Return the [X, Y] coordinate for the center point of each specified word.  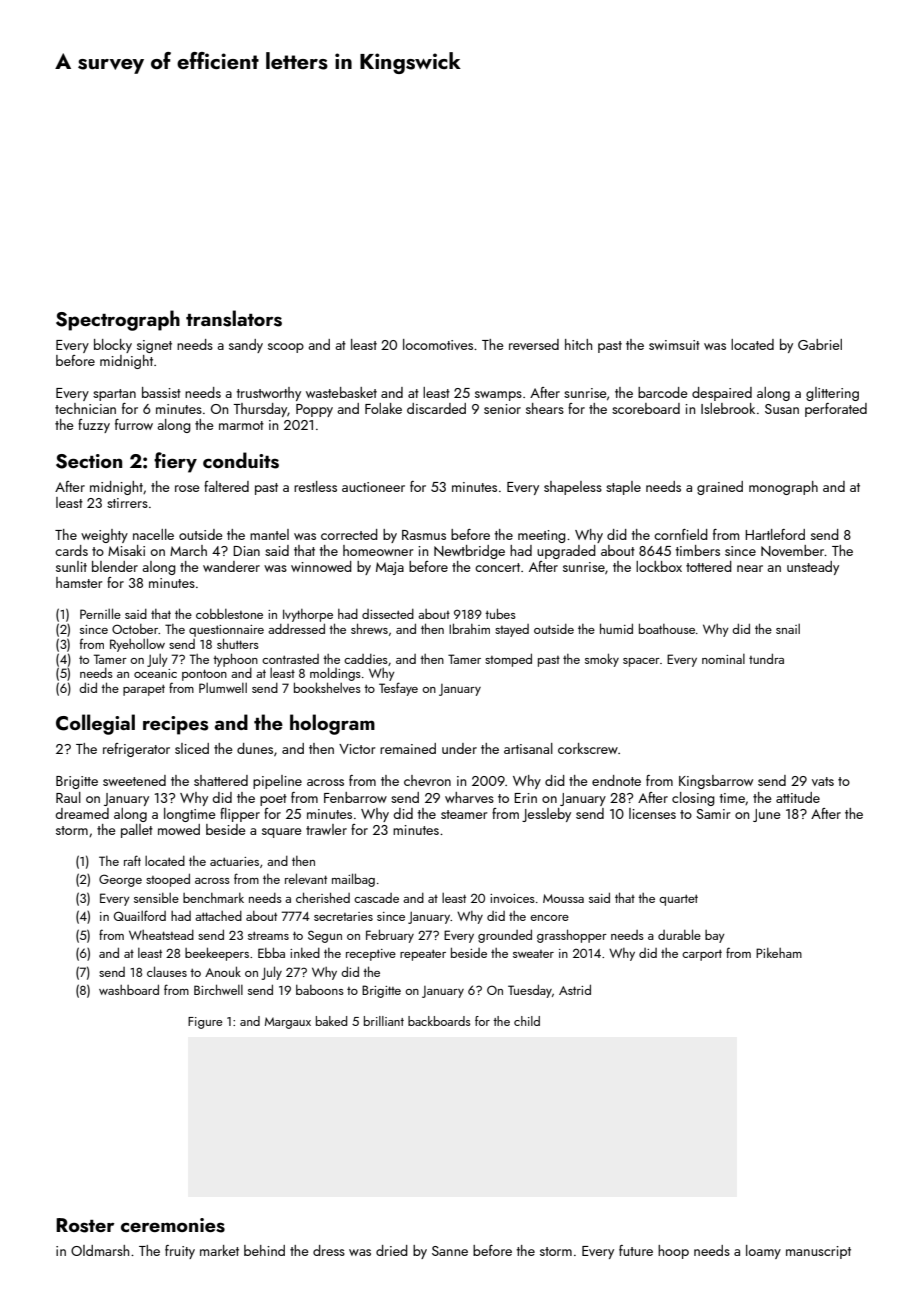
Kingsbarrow [716, 782]
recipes [175, 725]
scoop [286, 348]
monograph [783, 488]
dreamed [82, 813]
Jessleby [546, 815]
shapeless [573, 488]
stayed [512, 630]
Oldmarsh [100, 1250]
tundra [766, 658]
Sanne [450, 1251]
